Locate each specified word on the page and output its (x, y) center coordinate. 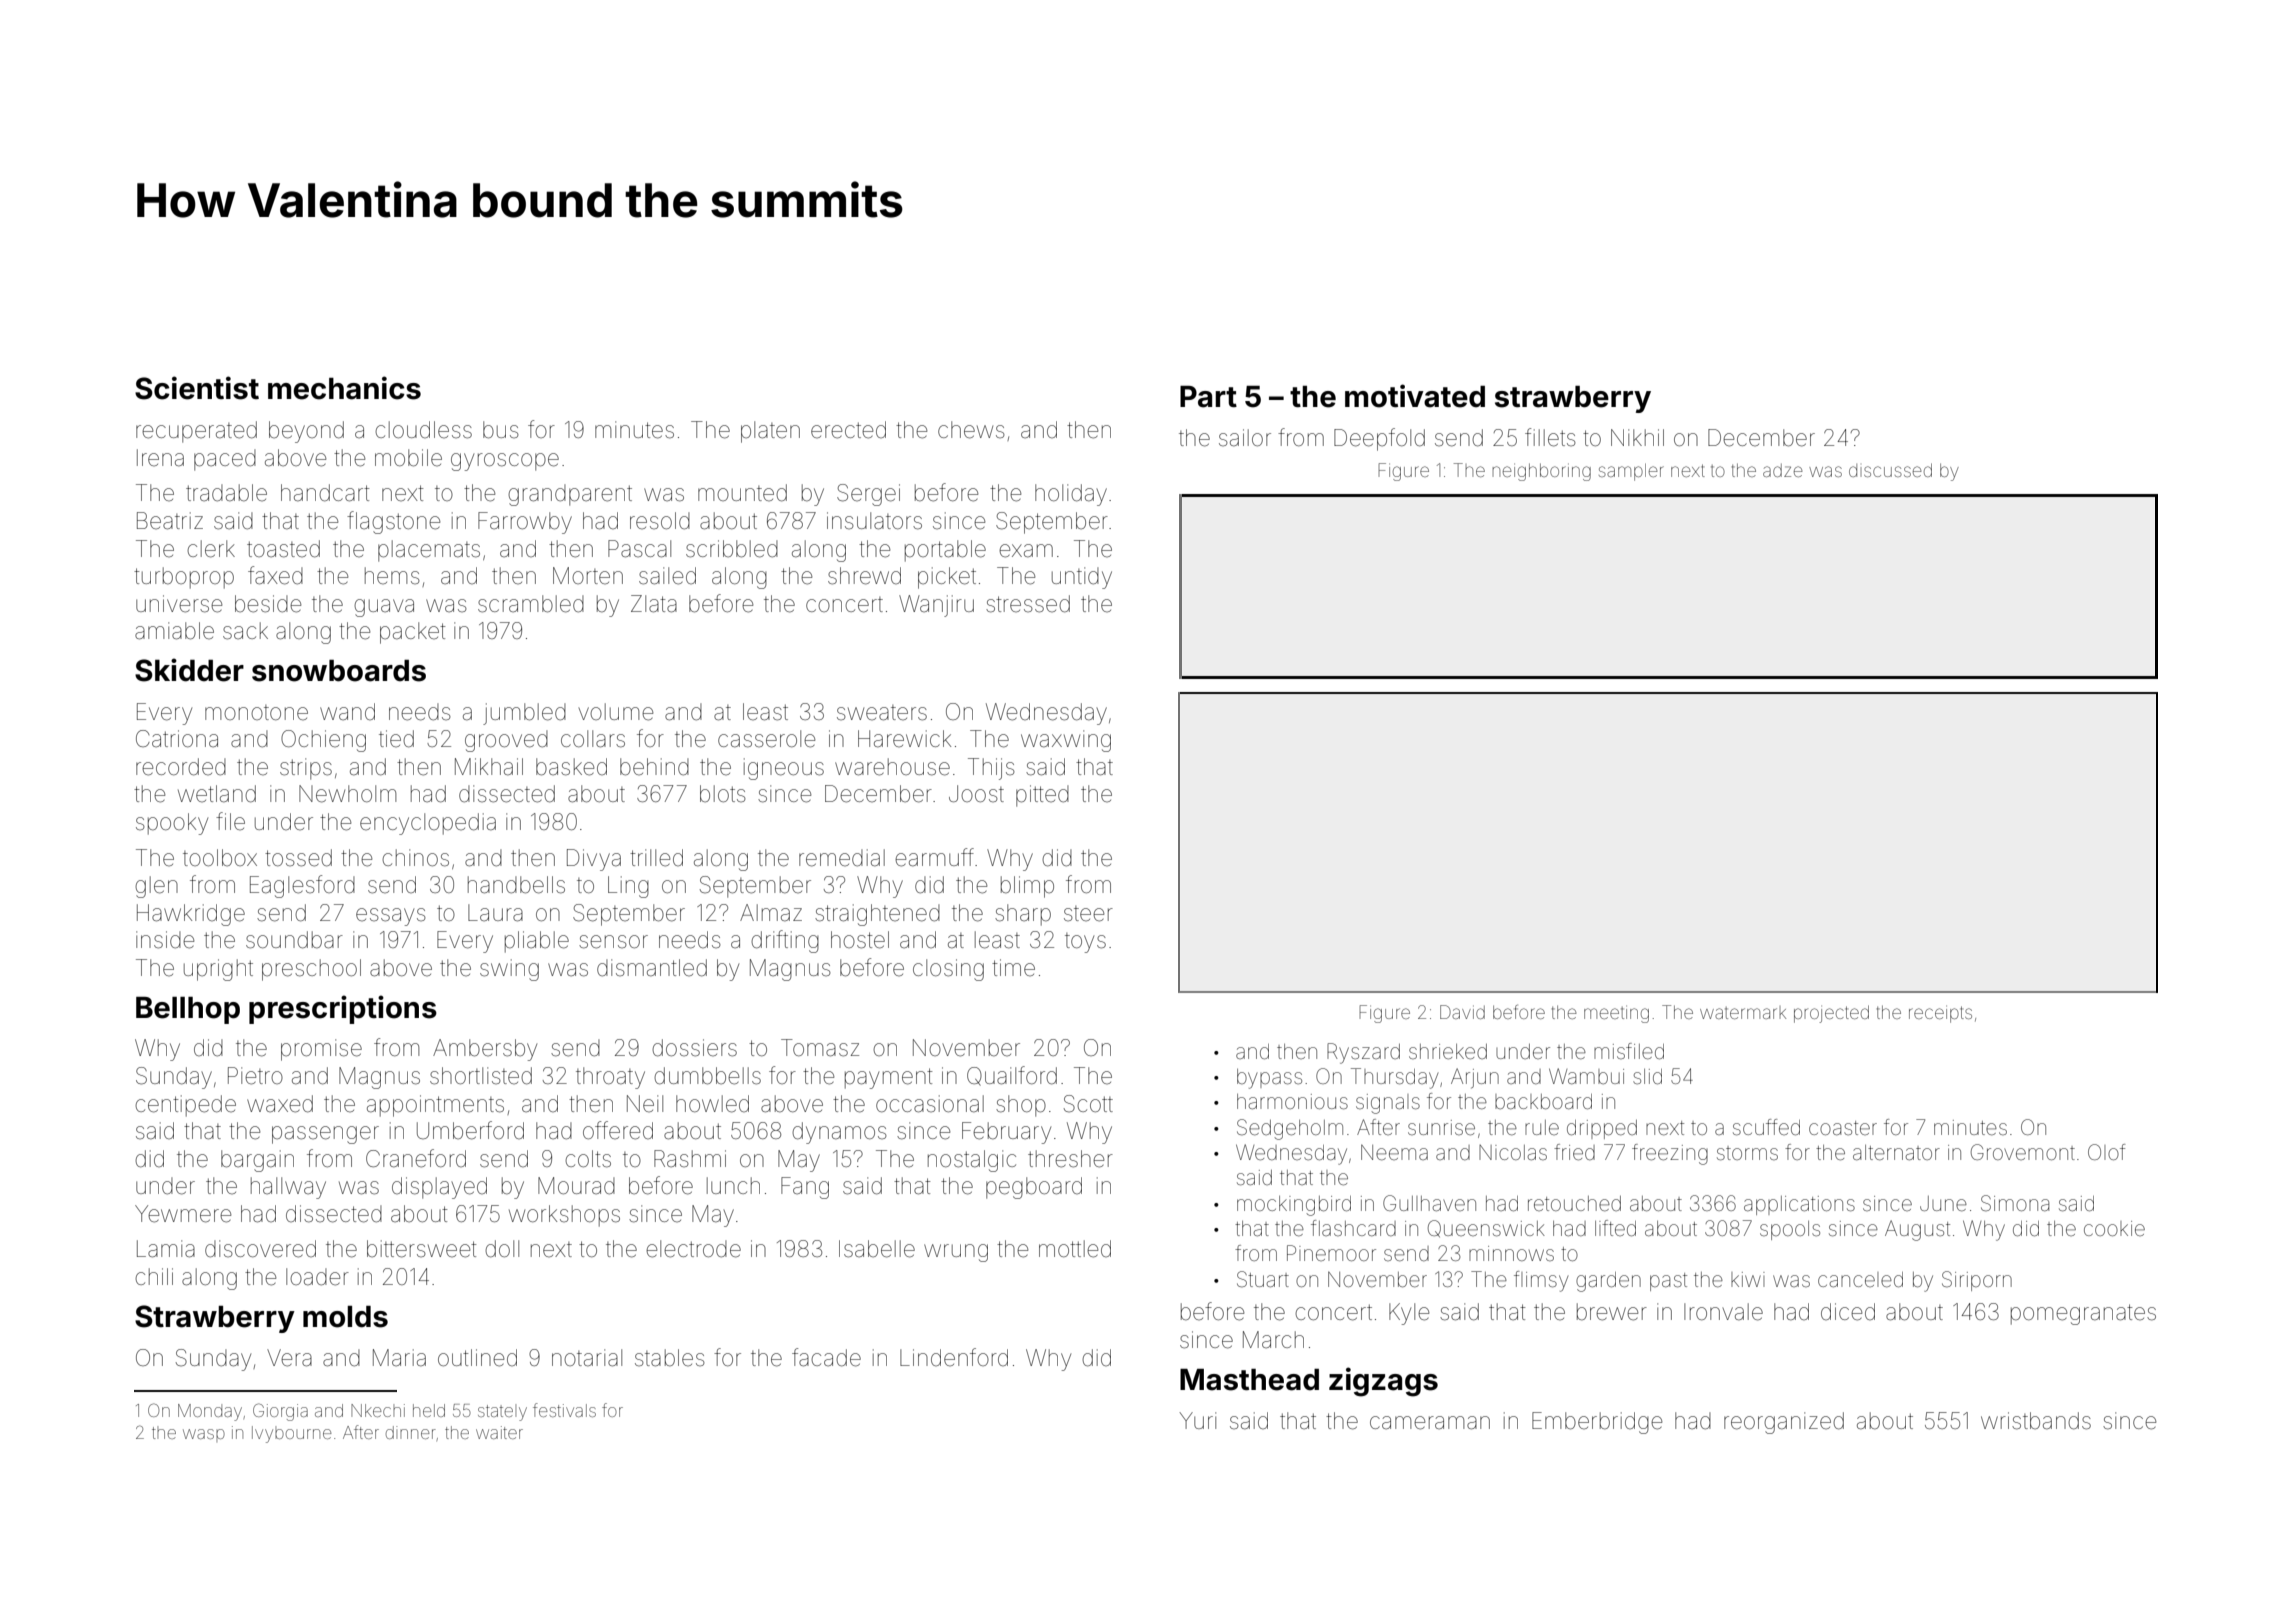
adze (1783, 470)
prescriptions (343, 1009)
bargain (257, 1161)
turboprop (184, 578)
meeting (1616, 1015)
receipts (1940, 1014)
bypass (1269, 1079)
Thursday (1394, 1078)
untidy (1082, 578)
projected (1831, 1014)
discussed (1890, 470)
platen (770, 432)
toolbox (220, 858)
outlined (477, 1358)
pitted (1042, 796)
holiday (1071, 495)
